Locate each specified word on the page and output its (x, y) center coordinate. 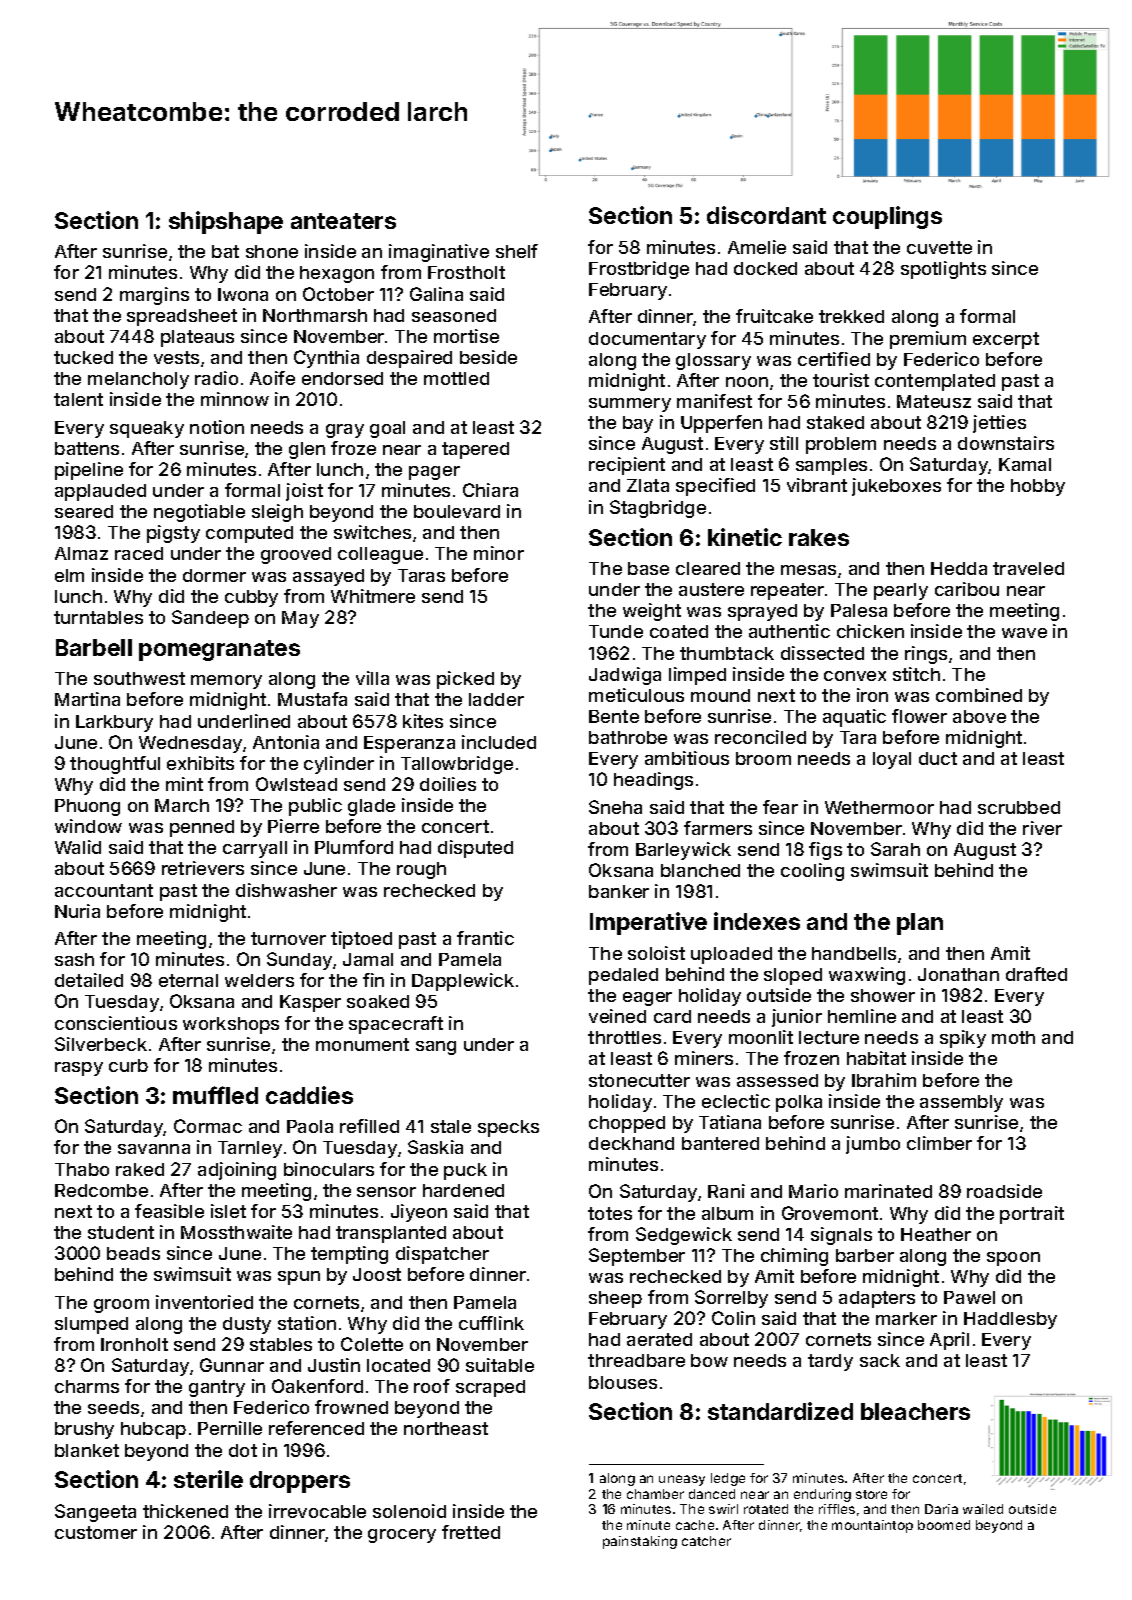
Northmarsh (315, 315)
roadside (1004, 1191)
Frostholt (466, 272)
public (315, 807)
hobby (1038, 487)
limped (697, 676)
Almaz (81, 553)
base (648, 568)
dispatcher (442, 1255)
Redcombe (101, 1190)
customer (96, 1532)
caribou (967, 589)
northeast (446, 1428)
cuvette (939, 247)
